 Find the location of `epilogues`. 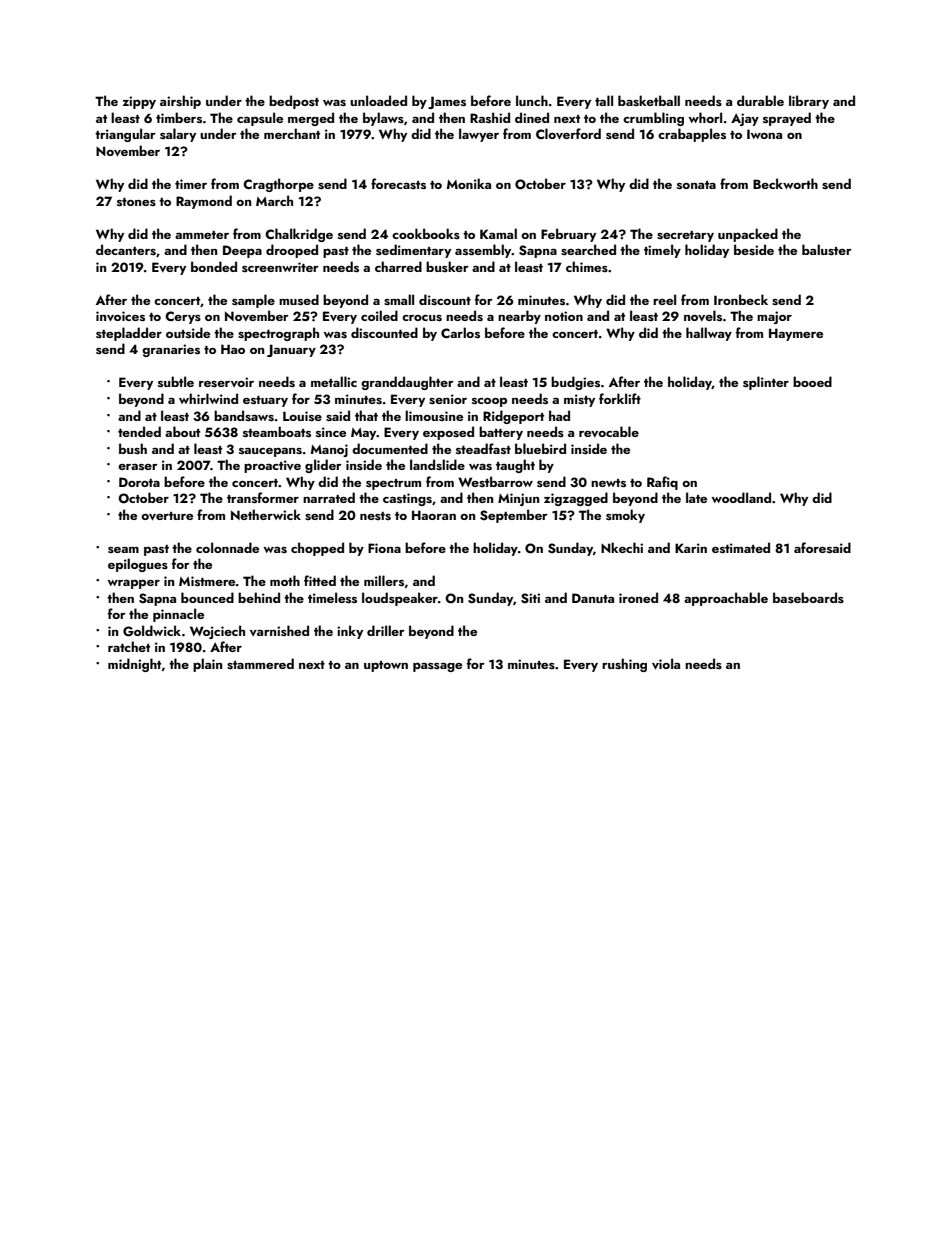

epilogues is located at coordinates (138, 565).
